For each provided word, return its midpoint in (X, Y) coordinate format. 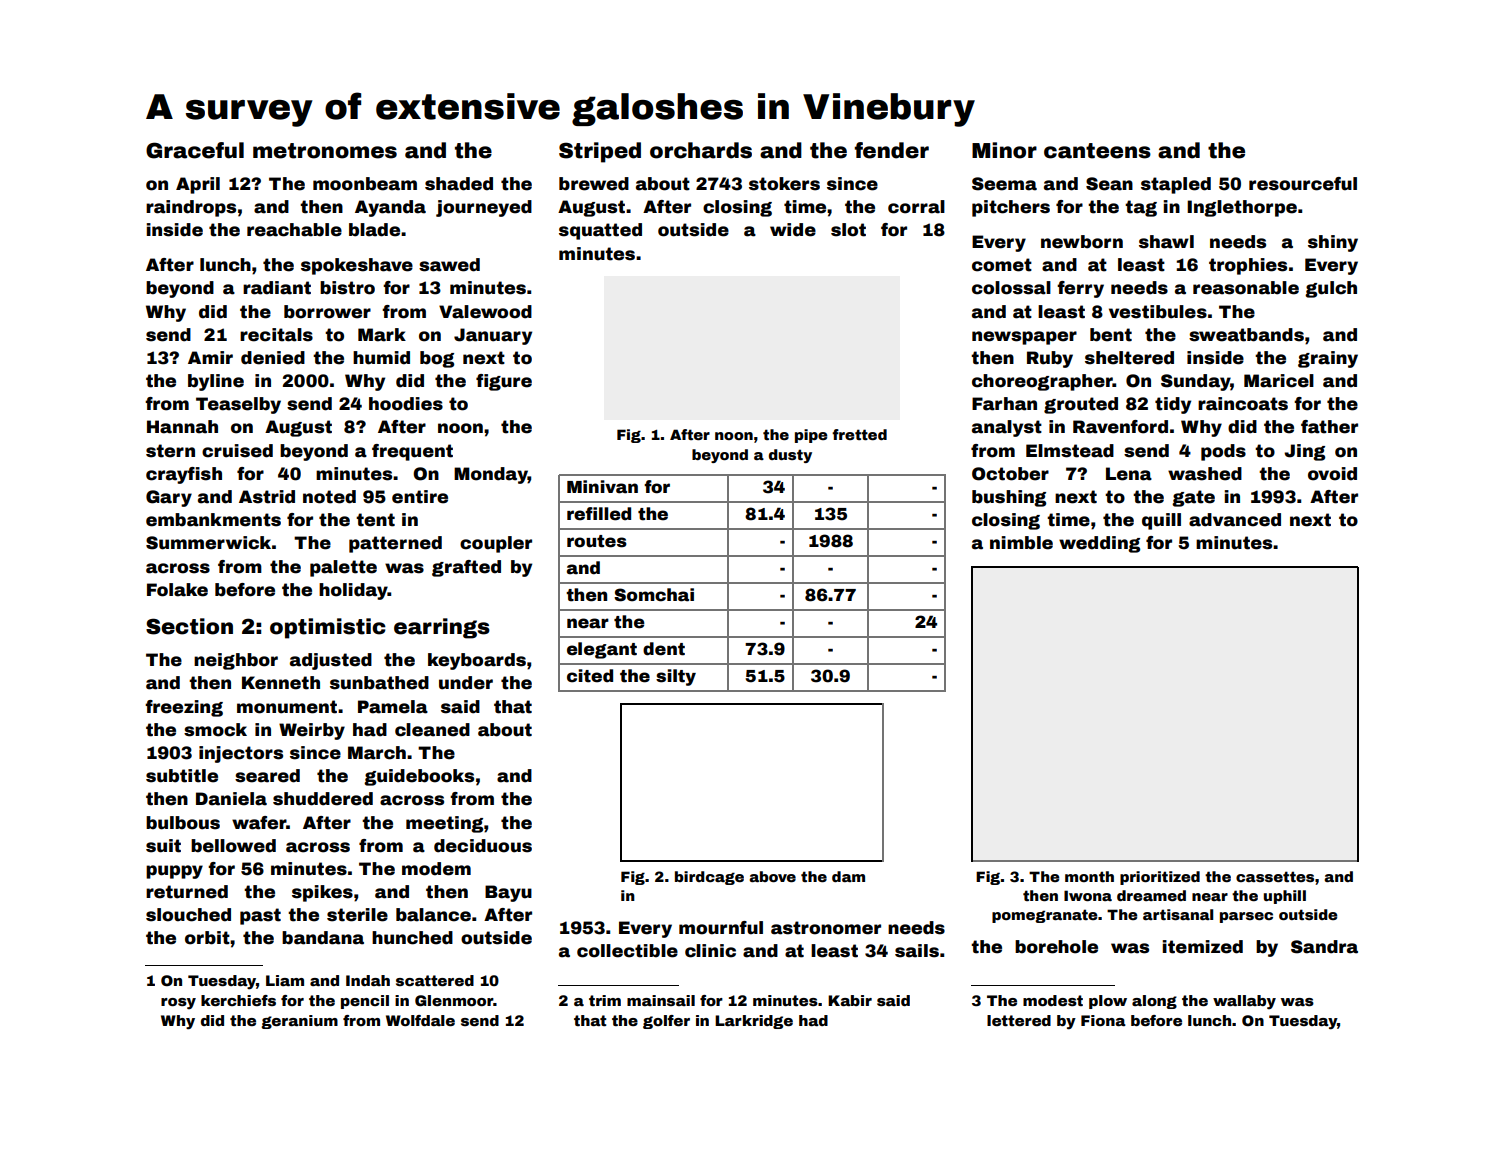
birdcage (709, 878)
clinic (710, 951)
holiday (353, 591)
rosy (178, 1004)
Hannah (182, 427)
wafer (259, 823)
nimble (1021, 543)
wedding (1099, 544)
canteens (1097, 151)
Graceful (195, 150)
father (1329, 427)
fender (891, 150)
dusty (790, 456)
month (1089, 876)
